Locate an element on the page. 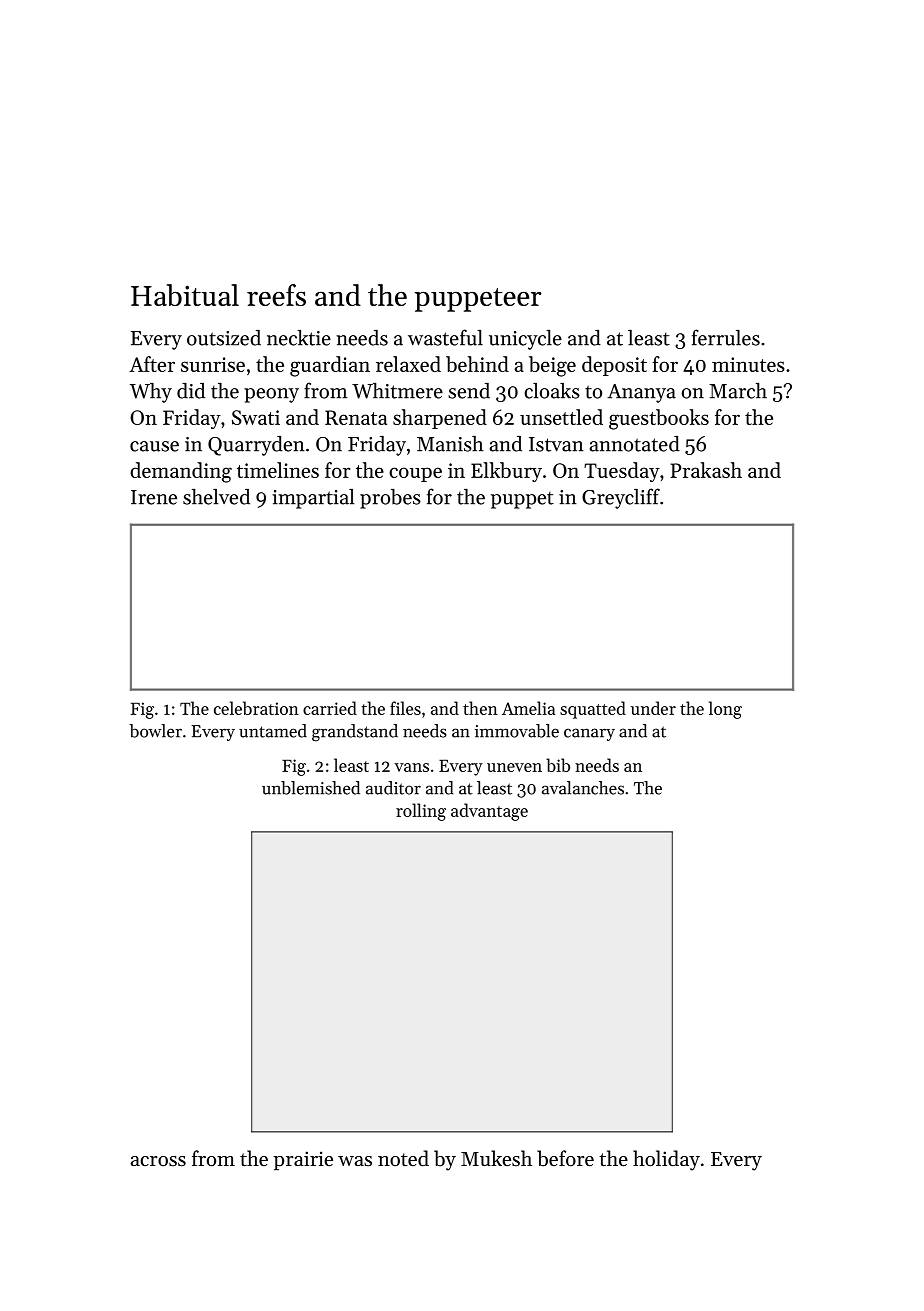 This image has height=1311, width=924. After is located at coordinates (152, 364).
